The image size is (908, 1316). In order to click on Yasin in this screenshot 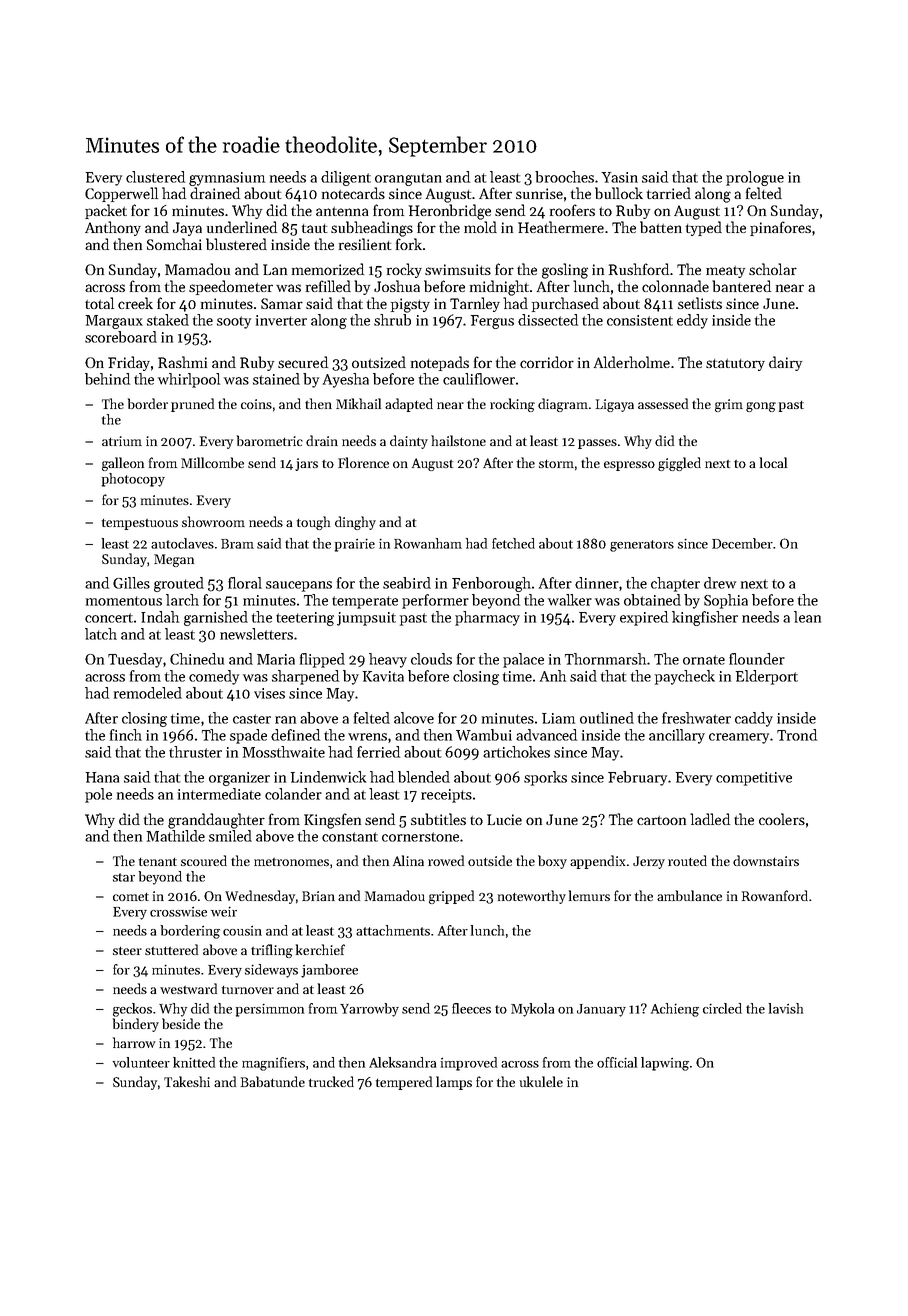, I will do `click(620, 177)`.
